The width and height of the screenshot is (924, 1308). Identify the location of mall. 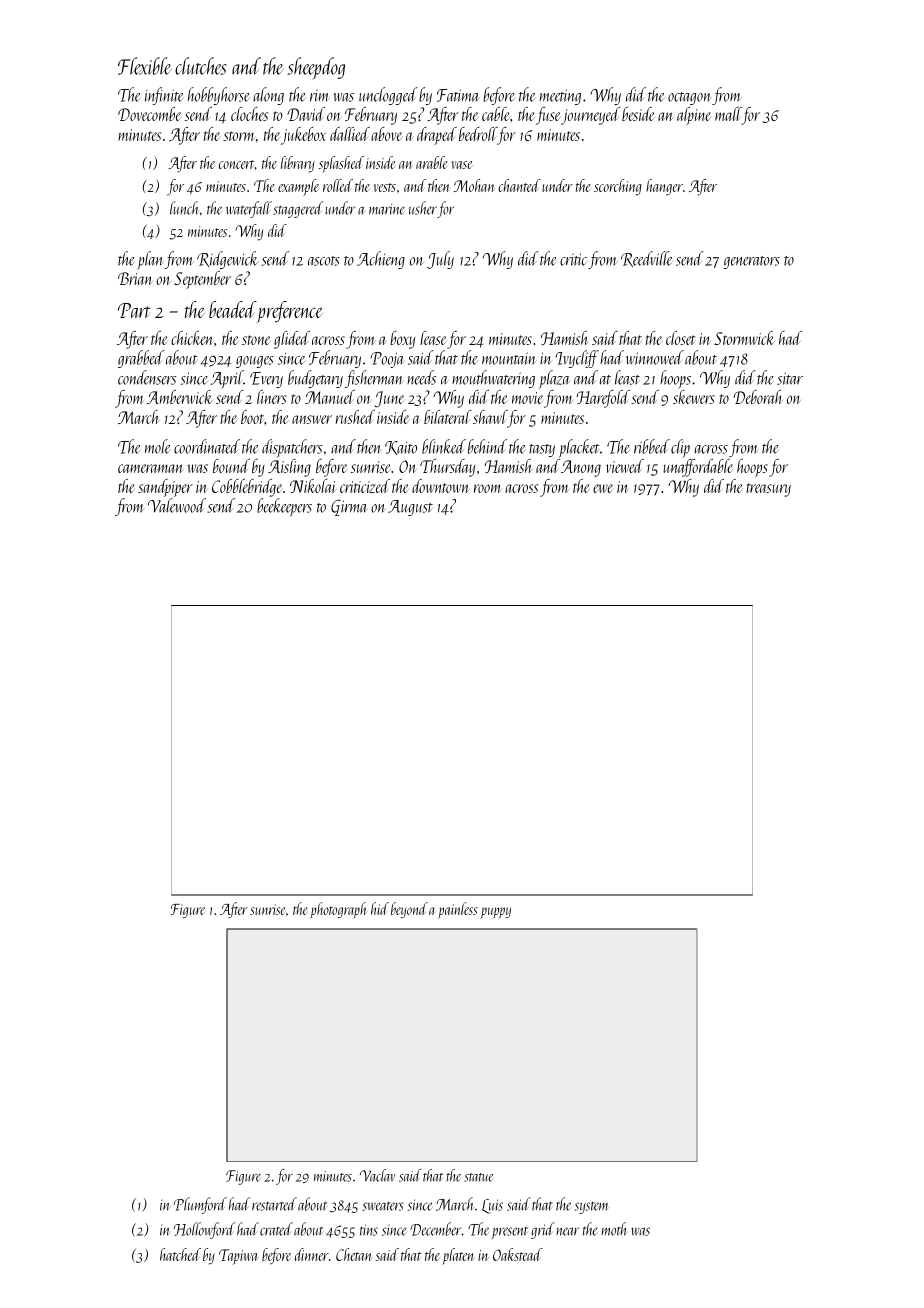
(728, 114).
